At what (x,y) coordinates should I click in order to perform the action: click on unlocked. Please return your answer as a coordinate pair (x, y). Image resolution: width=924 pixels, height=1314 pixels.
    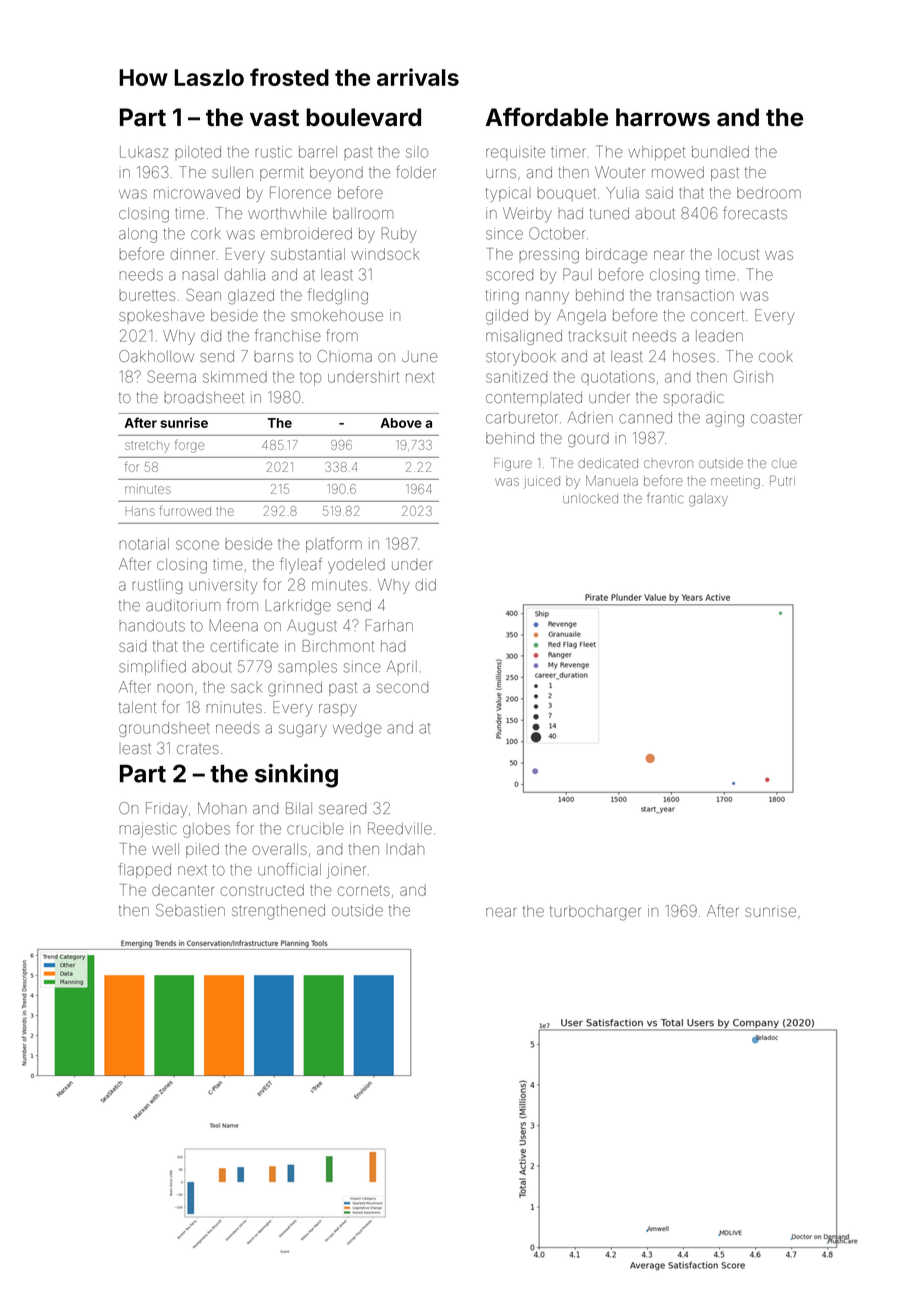
    Looking at the image, I should click on (590, 499).
